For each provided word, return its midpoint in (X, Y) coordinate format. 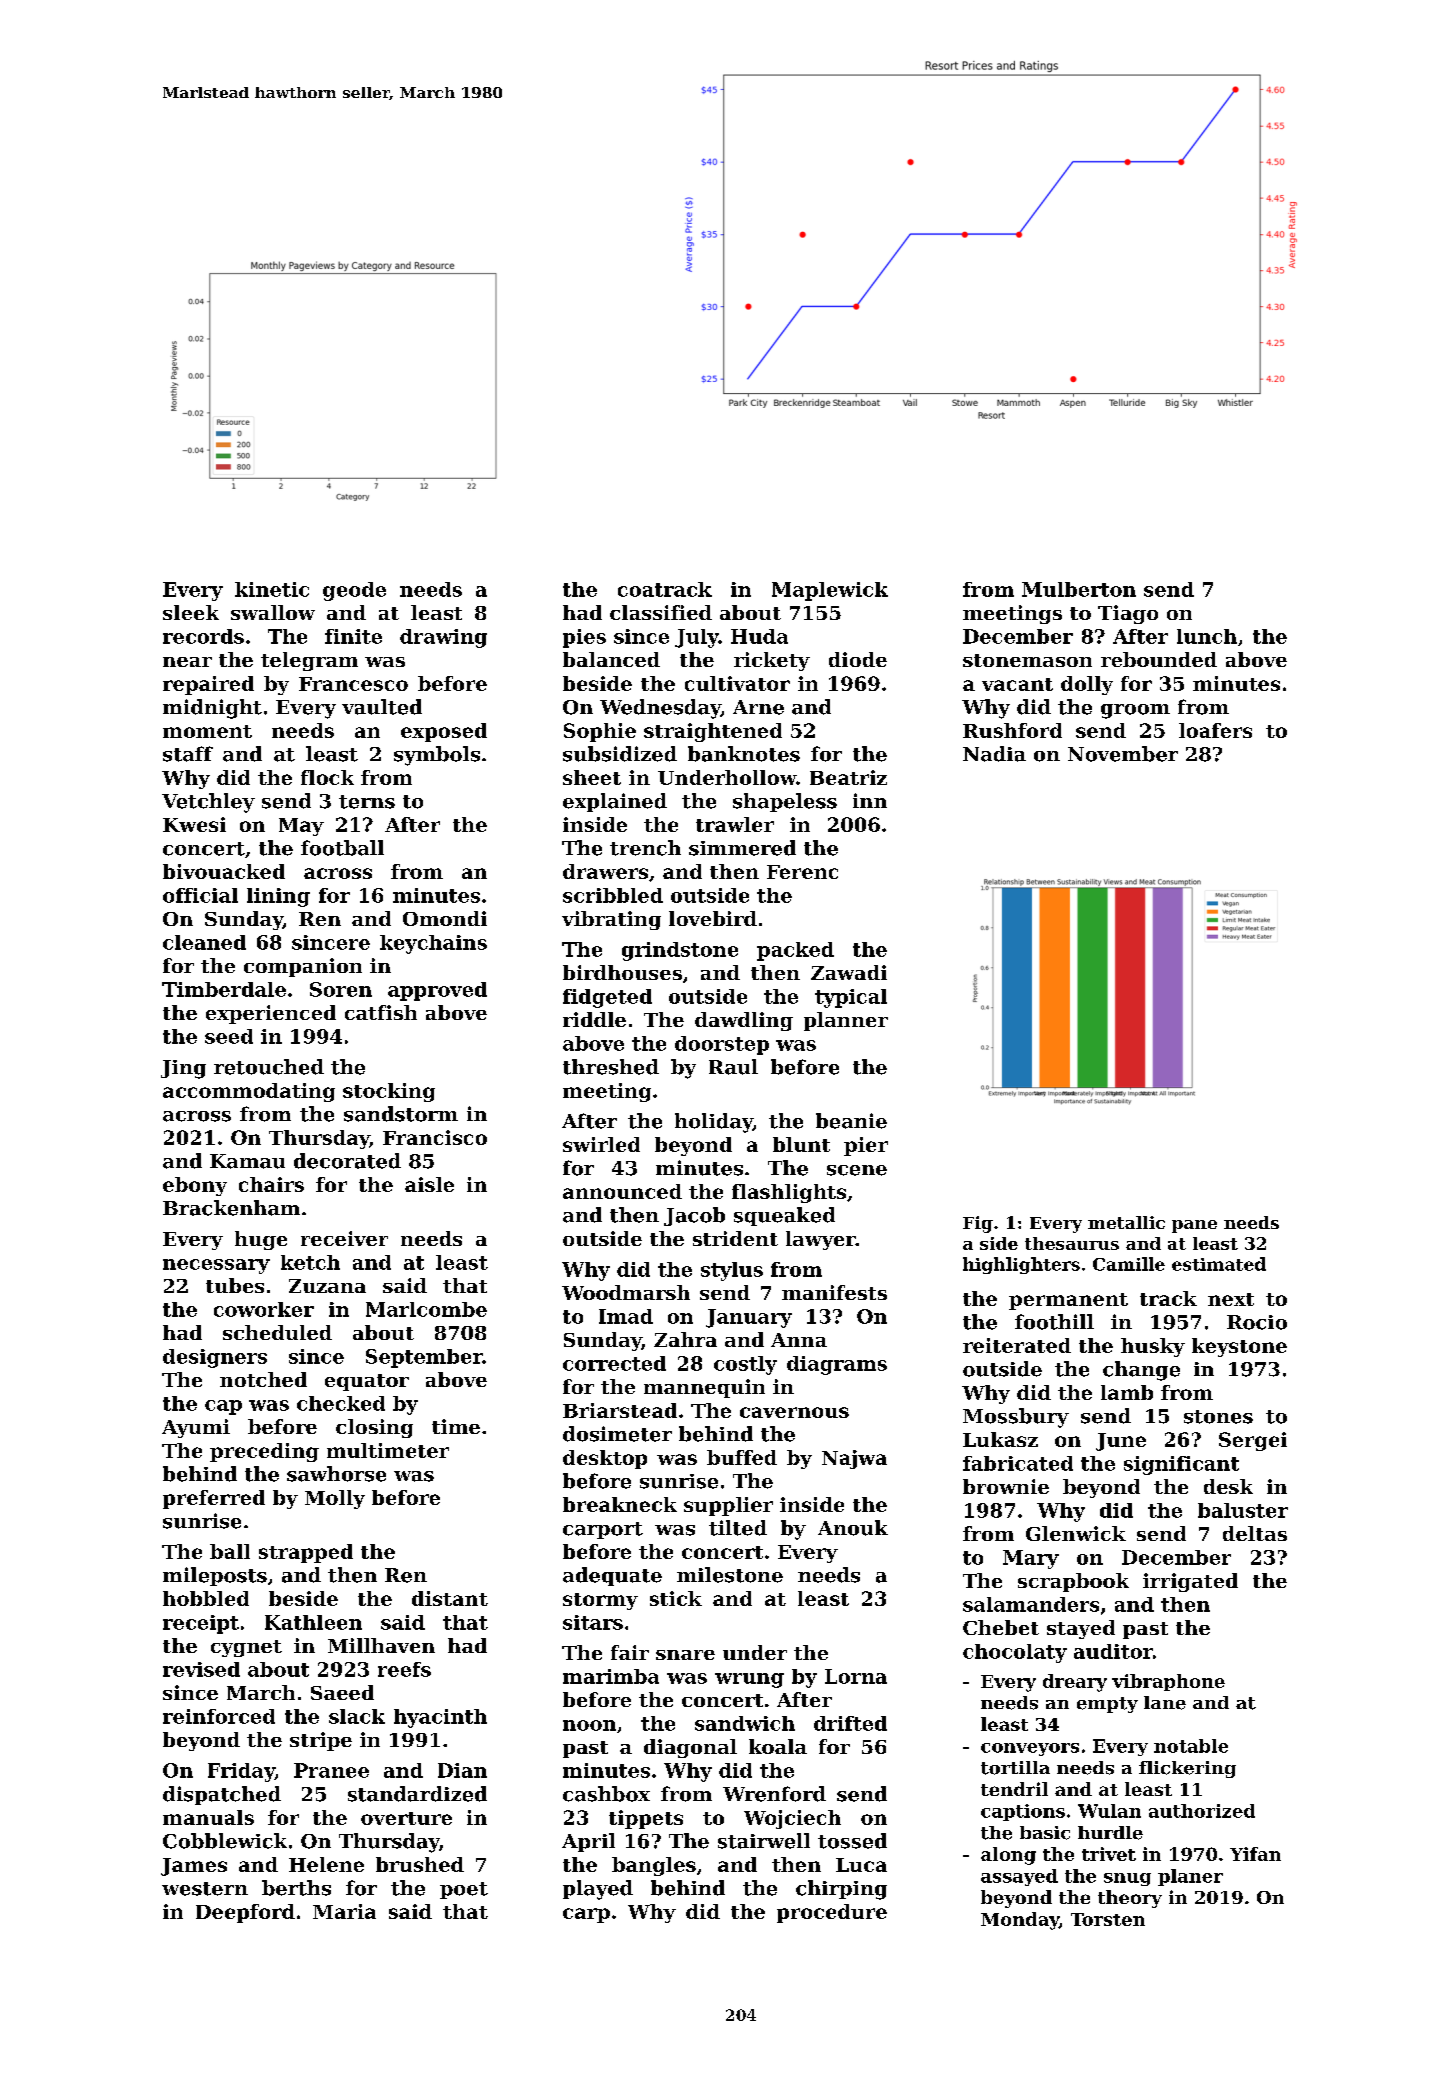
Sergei (1253, 1441)
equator (367, 1382)
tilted (738, 1528)
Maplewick (830, 591)
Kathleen (313, 1622)
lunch (1207, 636)
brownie (1006, 1486)
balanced (611, 659)
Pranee (331, 1770)
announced (622, 1191)
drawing (443, 638)
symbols (437, 756)
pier (866, 1146)
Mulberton (1079, 589)
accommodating (249, 1092)
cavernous (794, 1412)
